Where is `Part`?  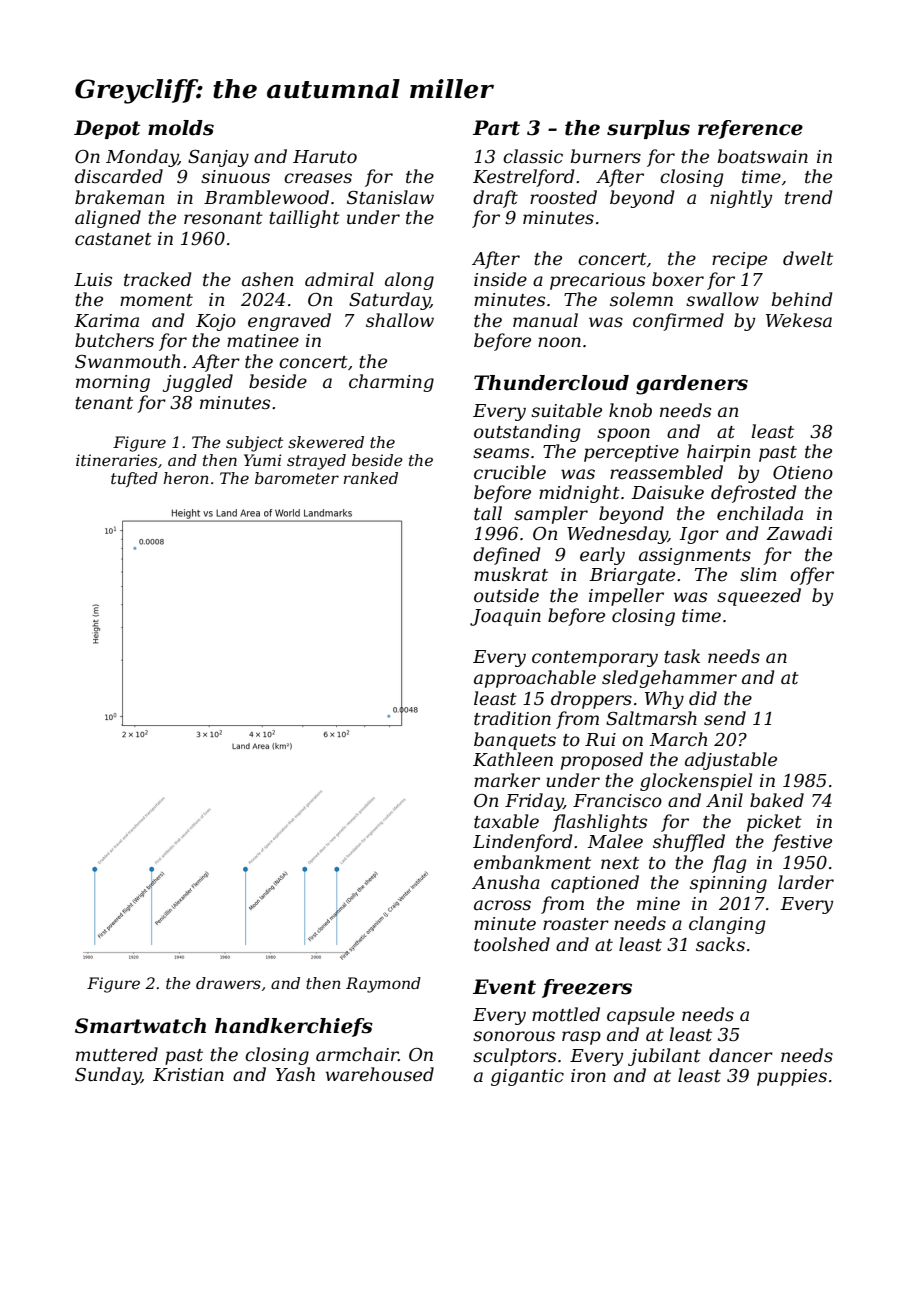
Part is located at coordinates (496, 128).
